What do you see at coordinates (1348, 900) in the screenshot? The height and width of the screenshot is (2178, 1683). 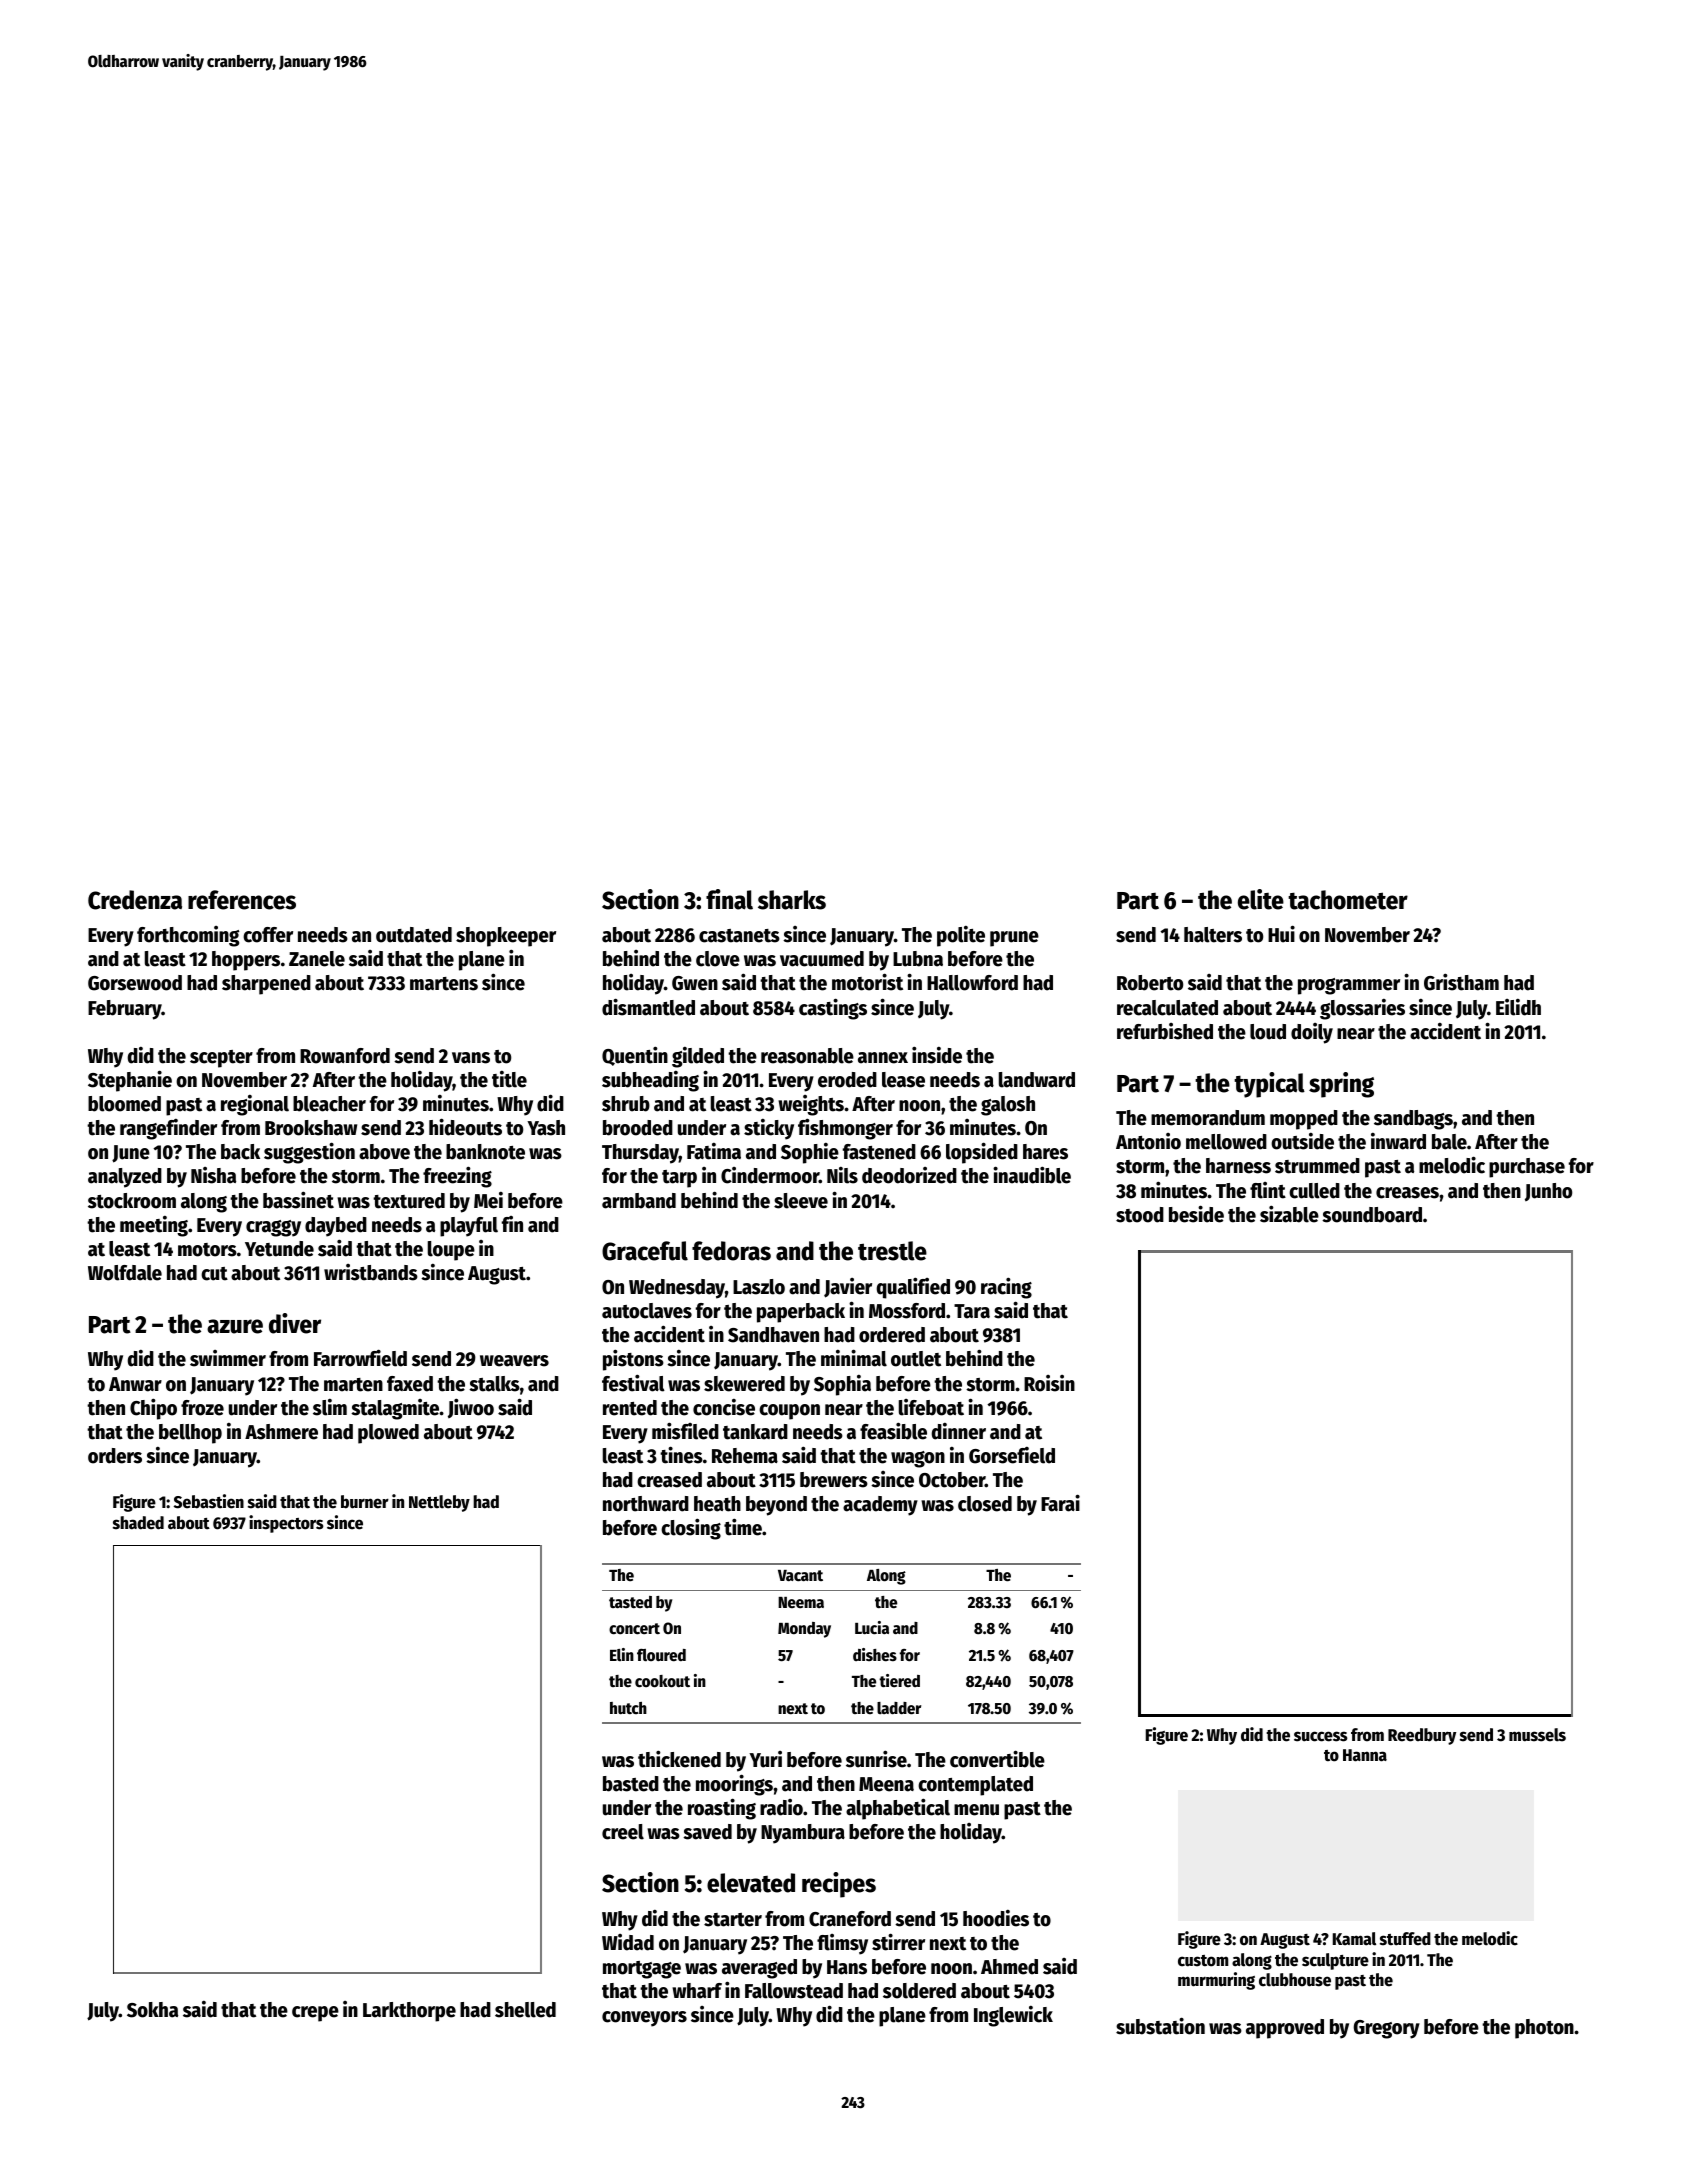 I see `tachometer` at bounding box center [1348, 900].
